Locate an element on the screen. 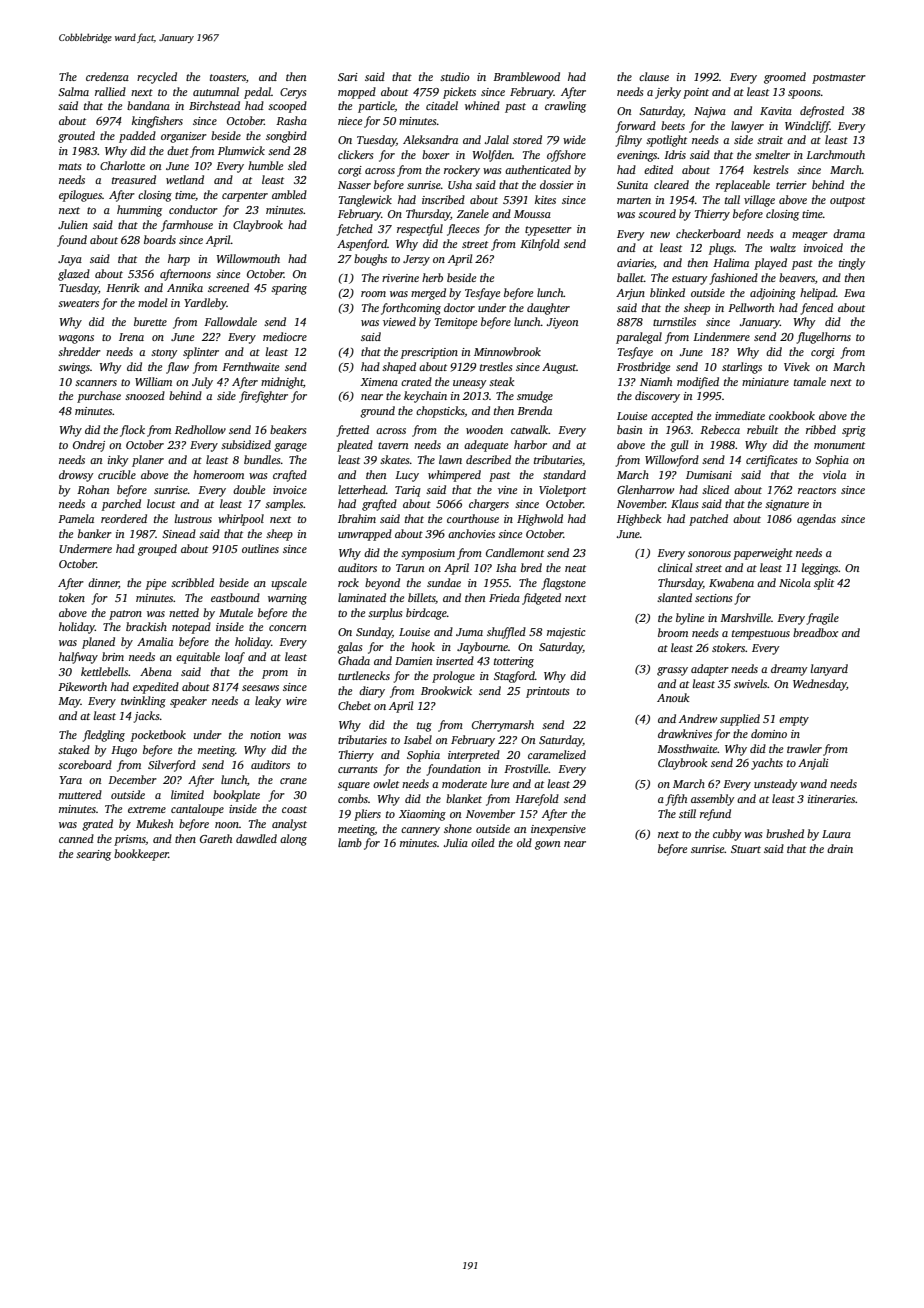 The image size is (924, 1308). searing is located at coordinates (93, 855).
